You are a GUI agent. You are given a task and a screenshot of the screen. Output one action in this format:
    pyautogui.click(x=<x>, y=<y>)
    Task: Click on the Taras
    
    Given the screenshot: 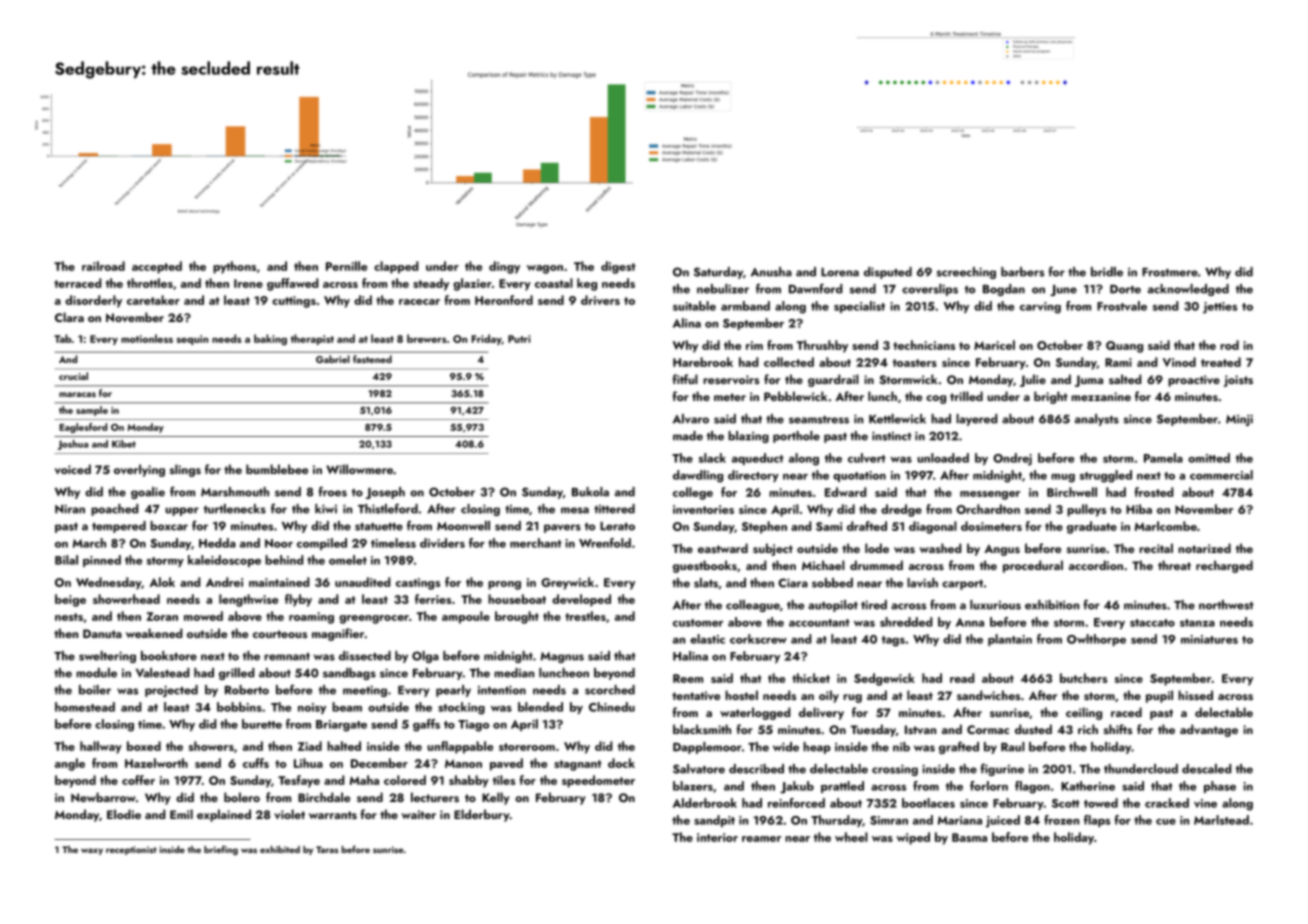 What is the action you would take?
    pyautogui.click(x=327, y=849)
